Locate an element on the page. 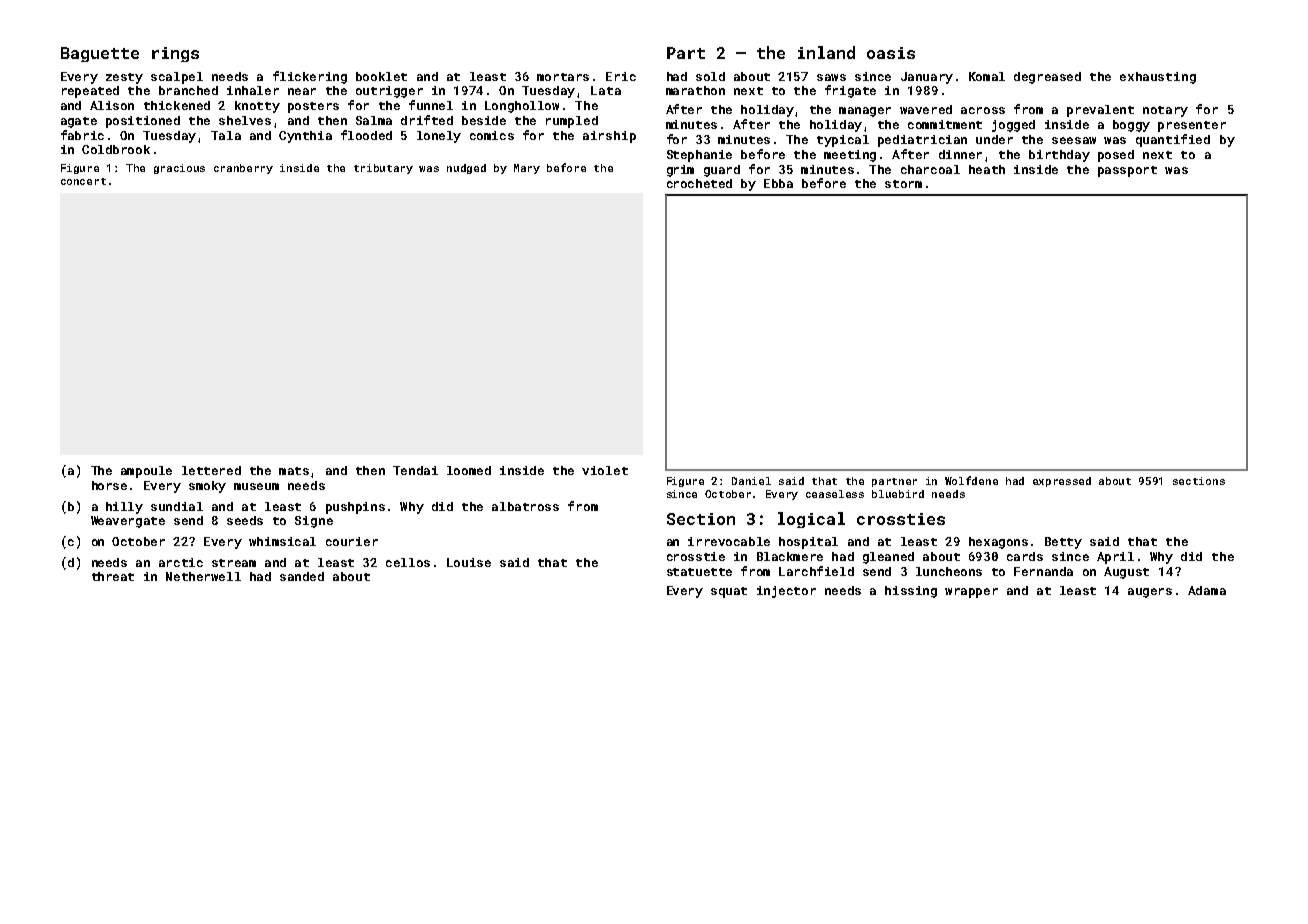  tributary is located at coordinates (383, 169).
